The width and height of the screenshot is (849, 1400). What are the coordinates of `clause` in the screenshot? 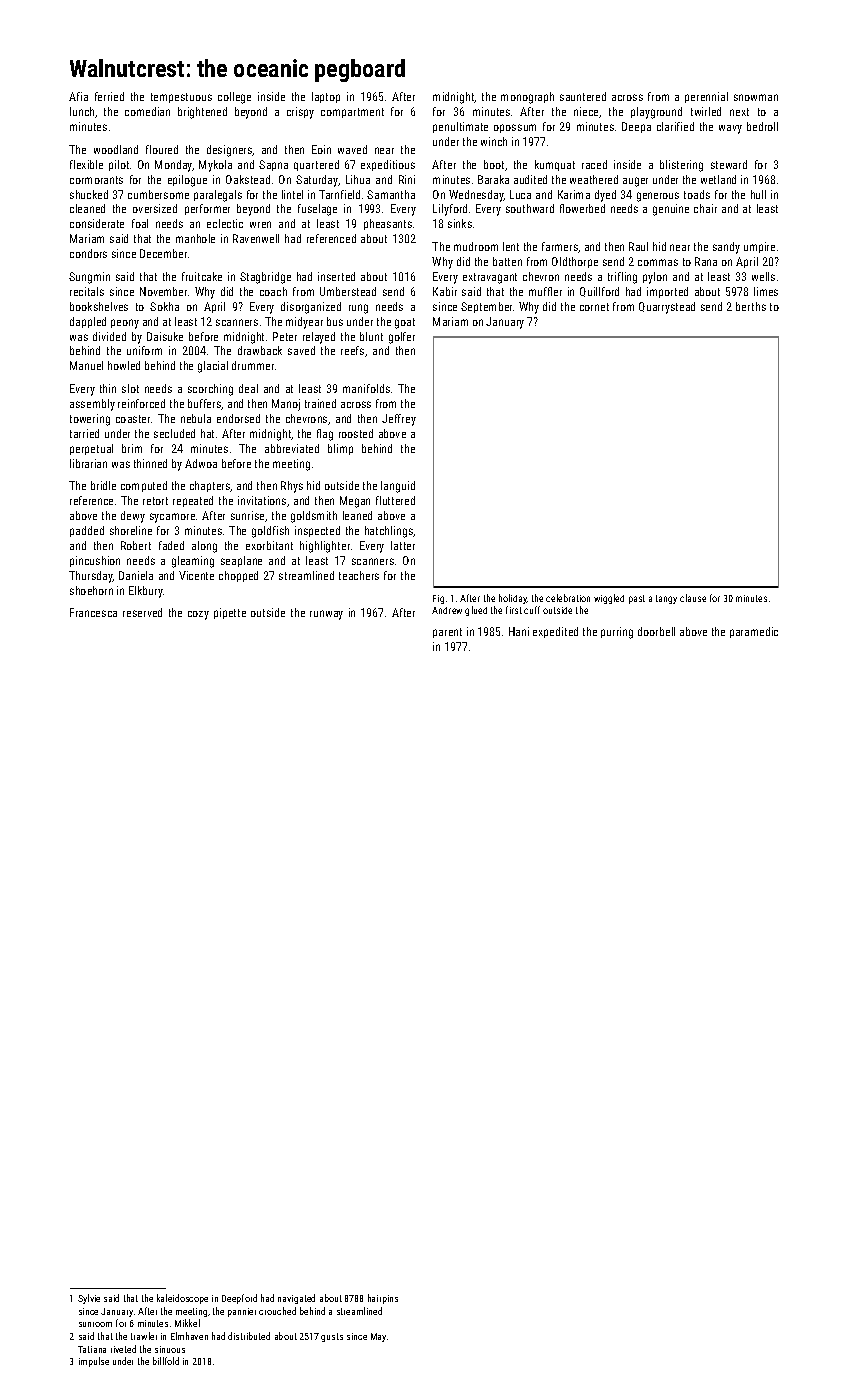 It's located at (693, 598).
